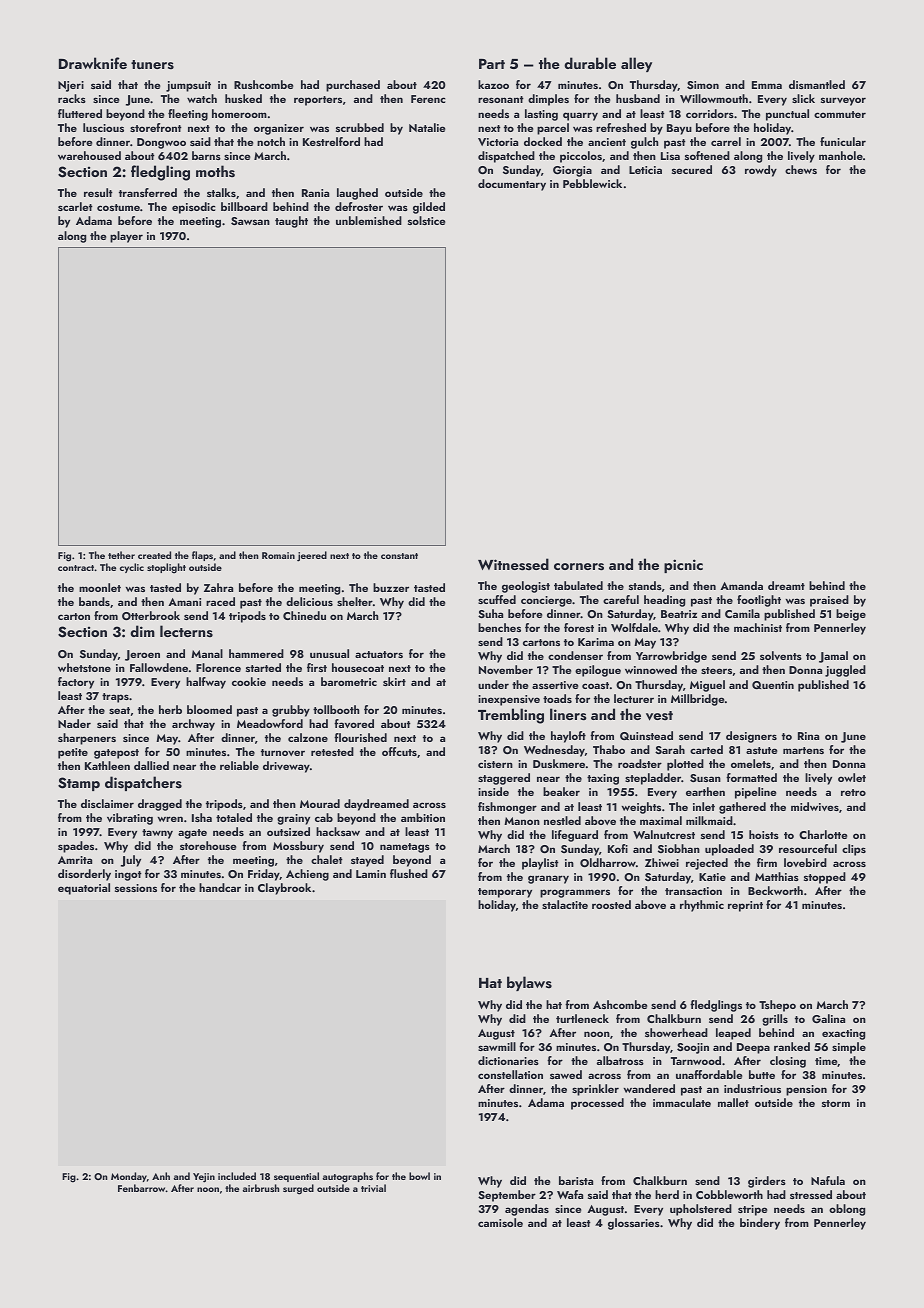  What do you see at coordinates (284, 889) in the screenshot?
I see `Claybrook` at bounding box center [284, 889].
